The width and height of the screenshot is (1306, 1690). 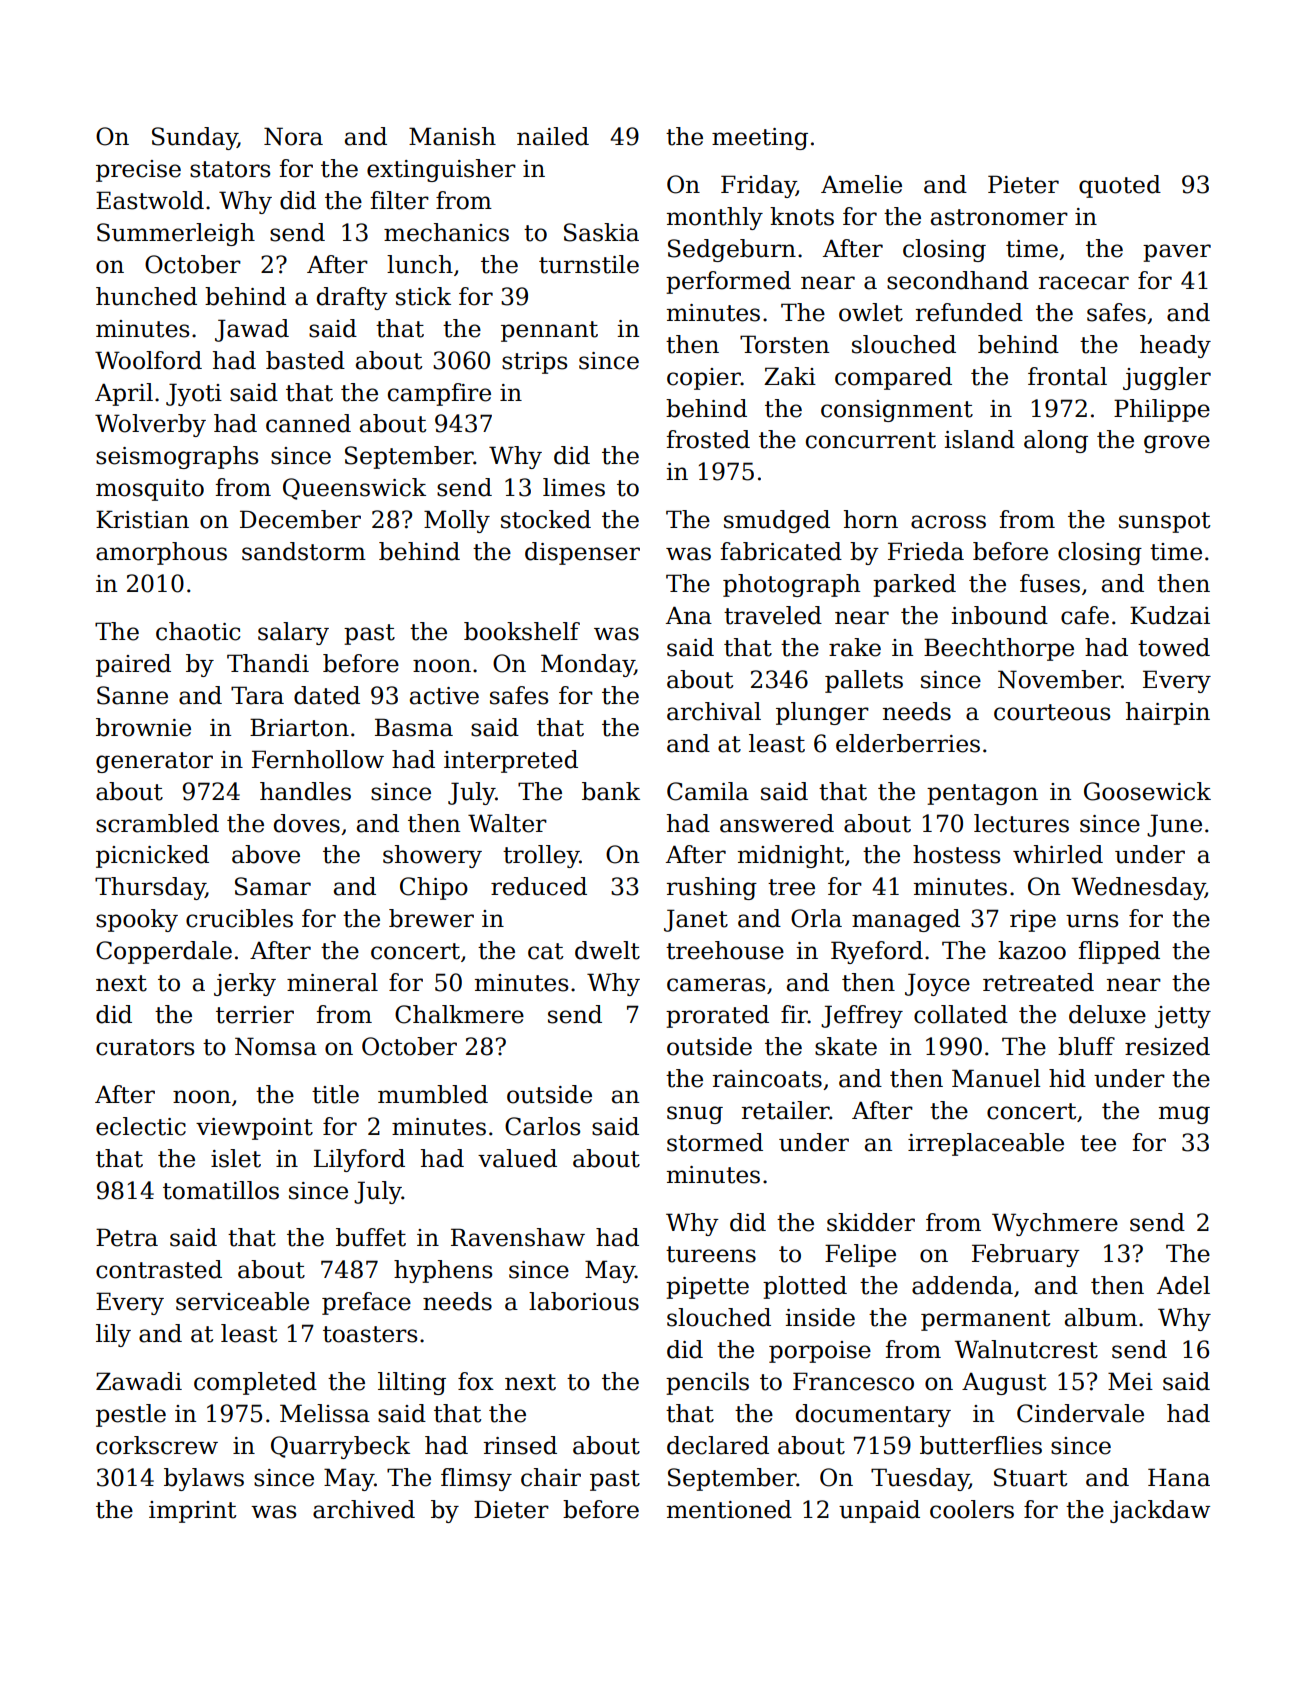 What do you see at coordinates (1175, 346) in the screenshot?
I see `heady` at bounding box center [1175, 346].
